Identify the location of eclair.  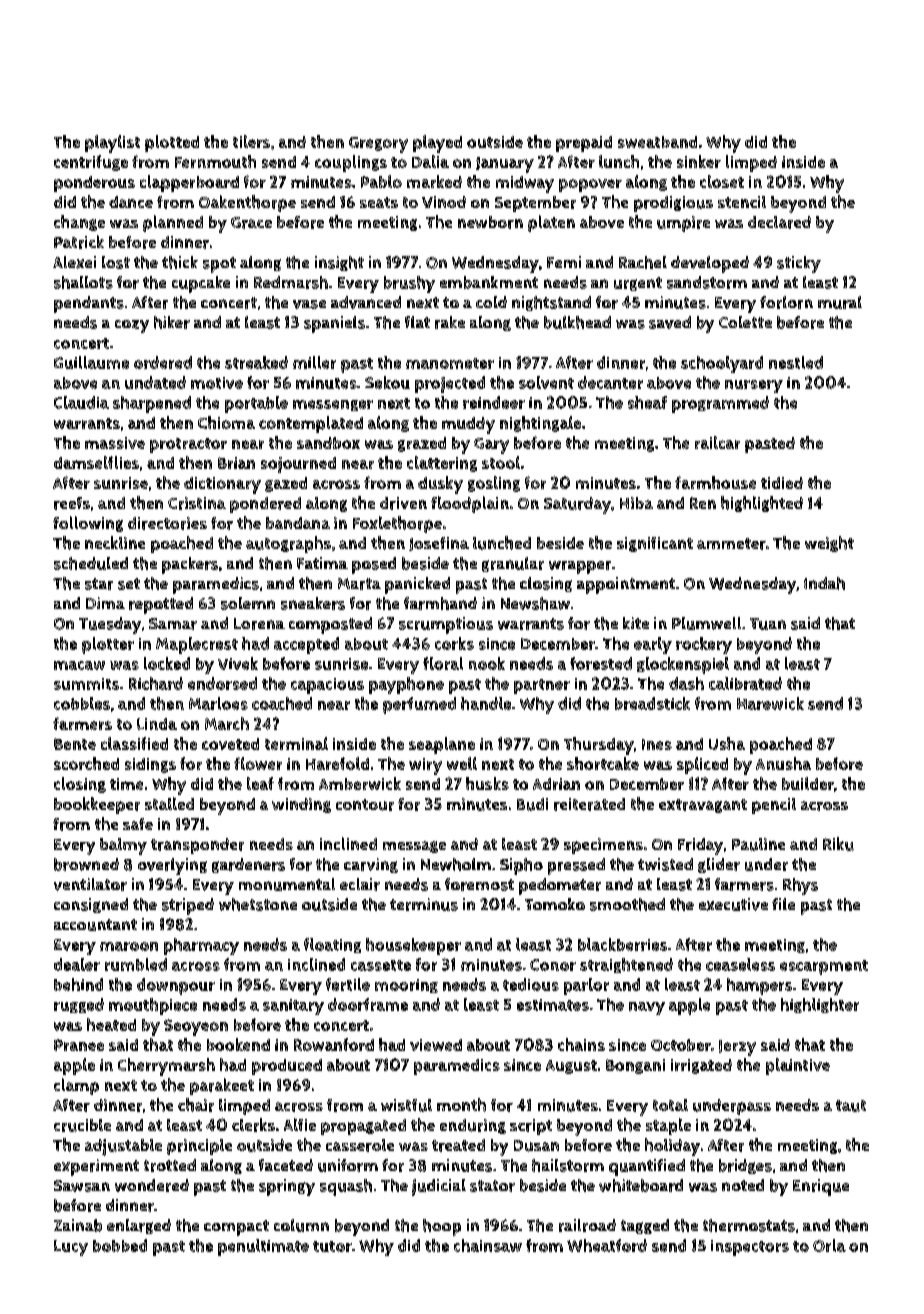
(360, 884).
